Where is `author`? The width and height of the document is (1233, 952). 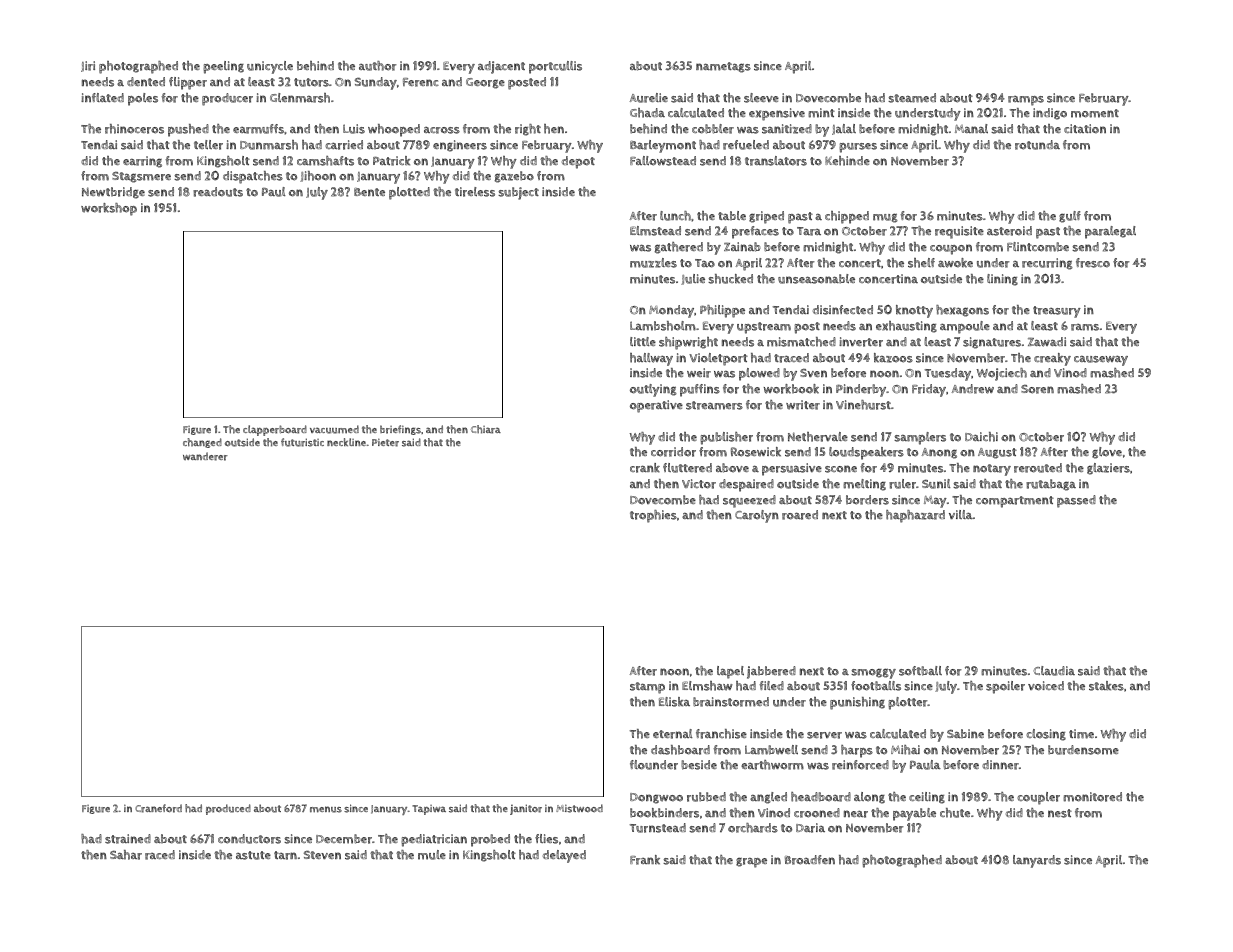 author is located at coordinates (378, 66).
